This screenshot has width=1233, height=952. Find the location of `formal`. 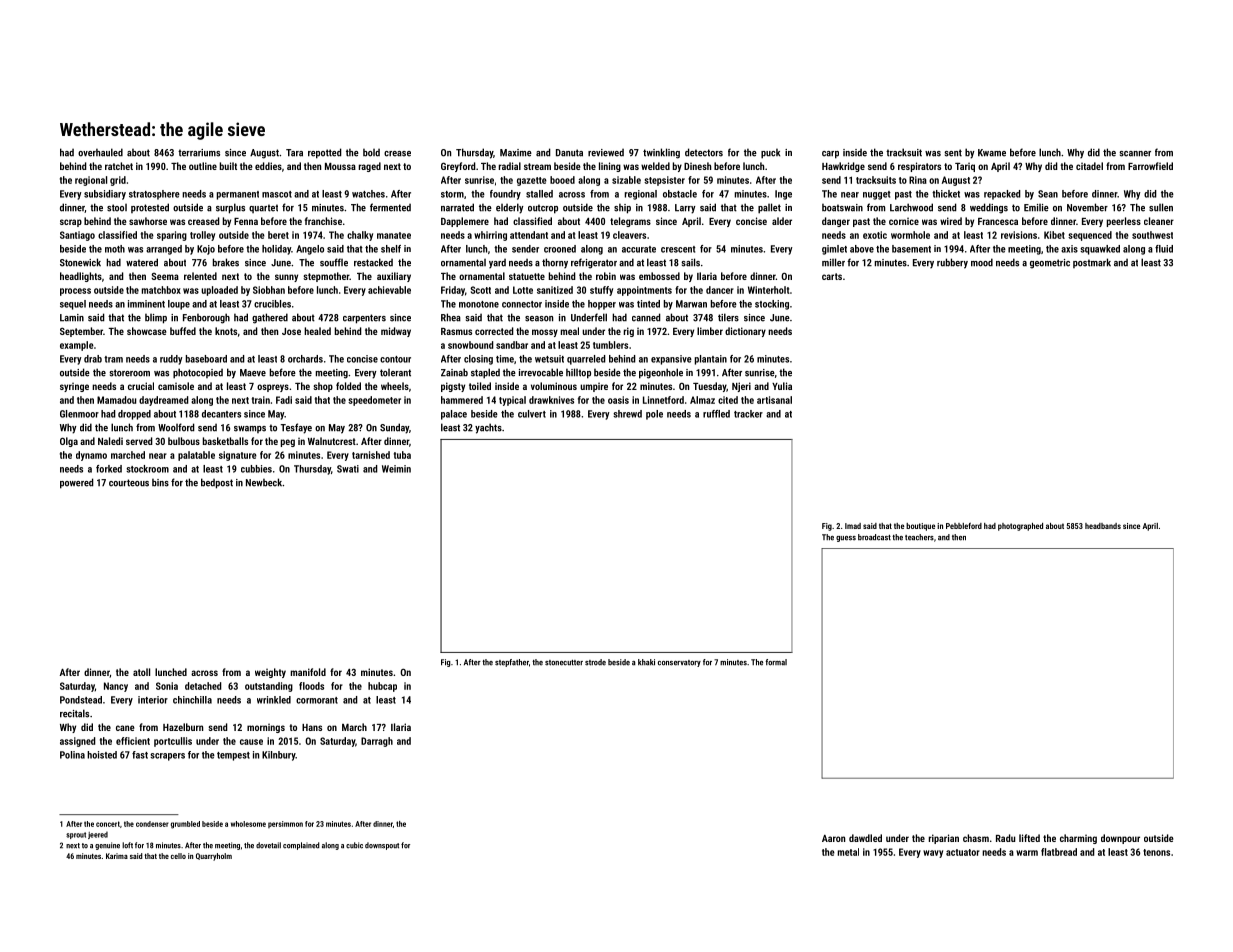

formal is located at coordinates (776, 662).
